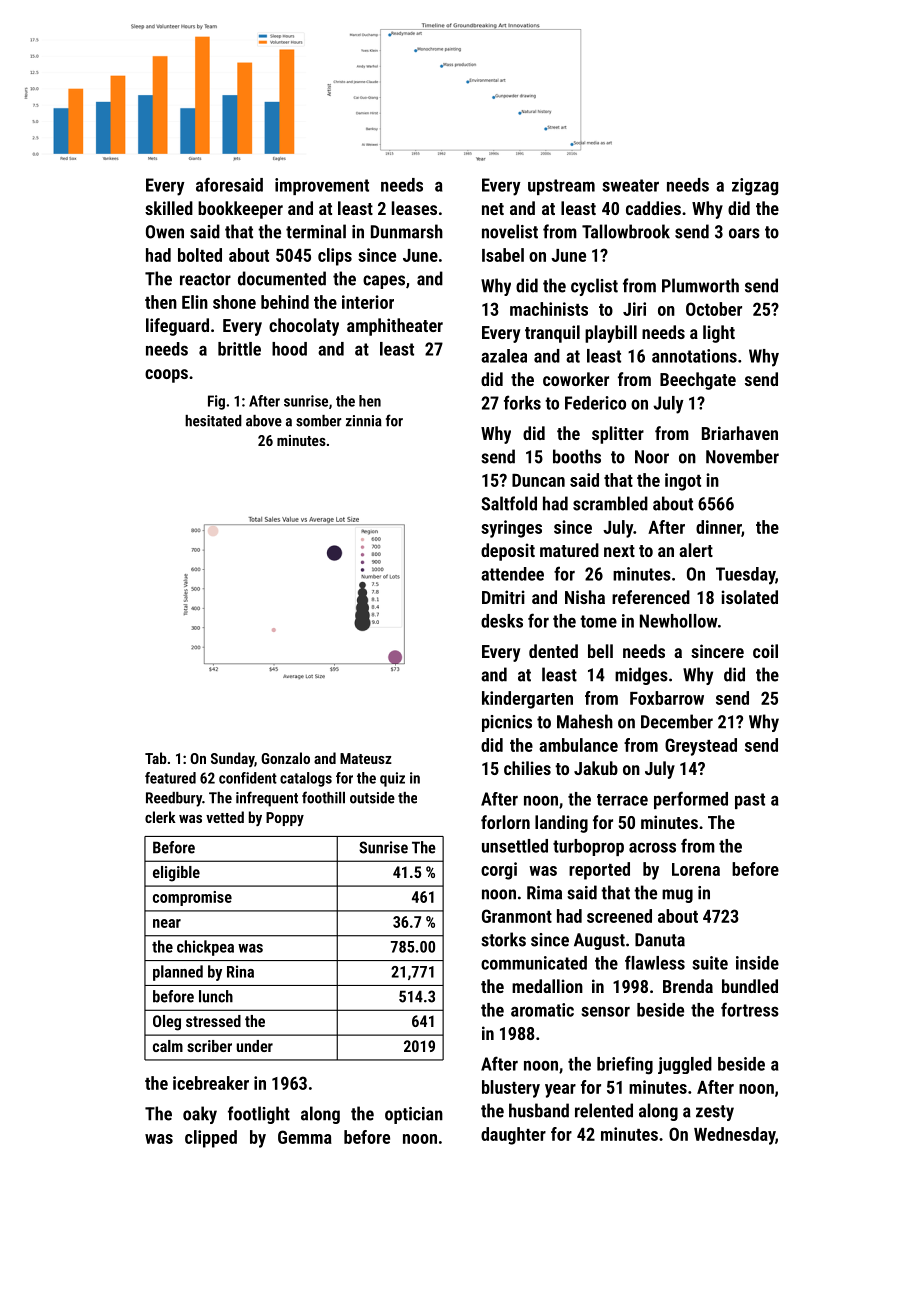  I want to click on inside, so click(757, 963).
